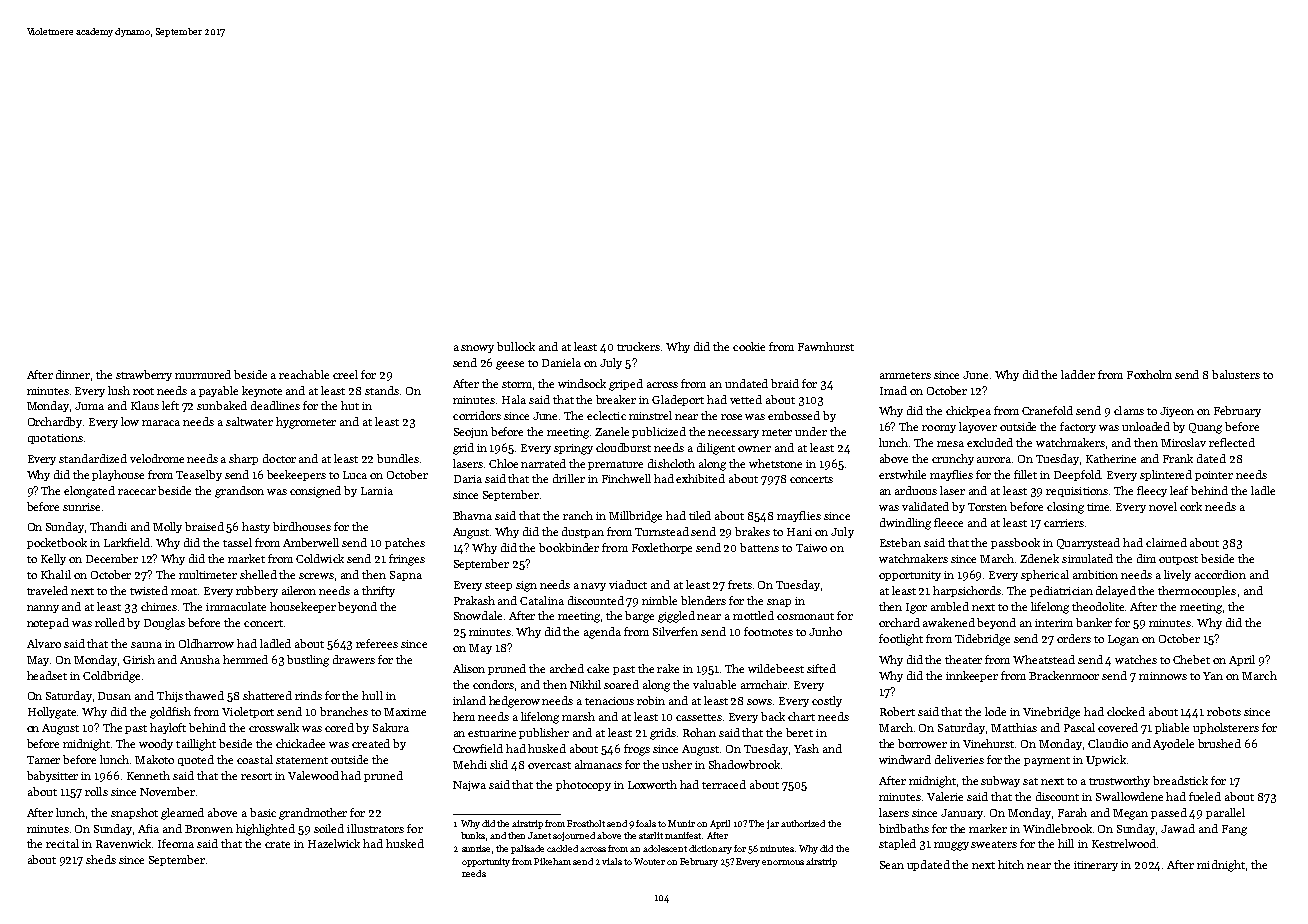 The image size is (1308, 924). I want to click on bullock, so click(516, 346).
